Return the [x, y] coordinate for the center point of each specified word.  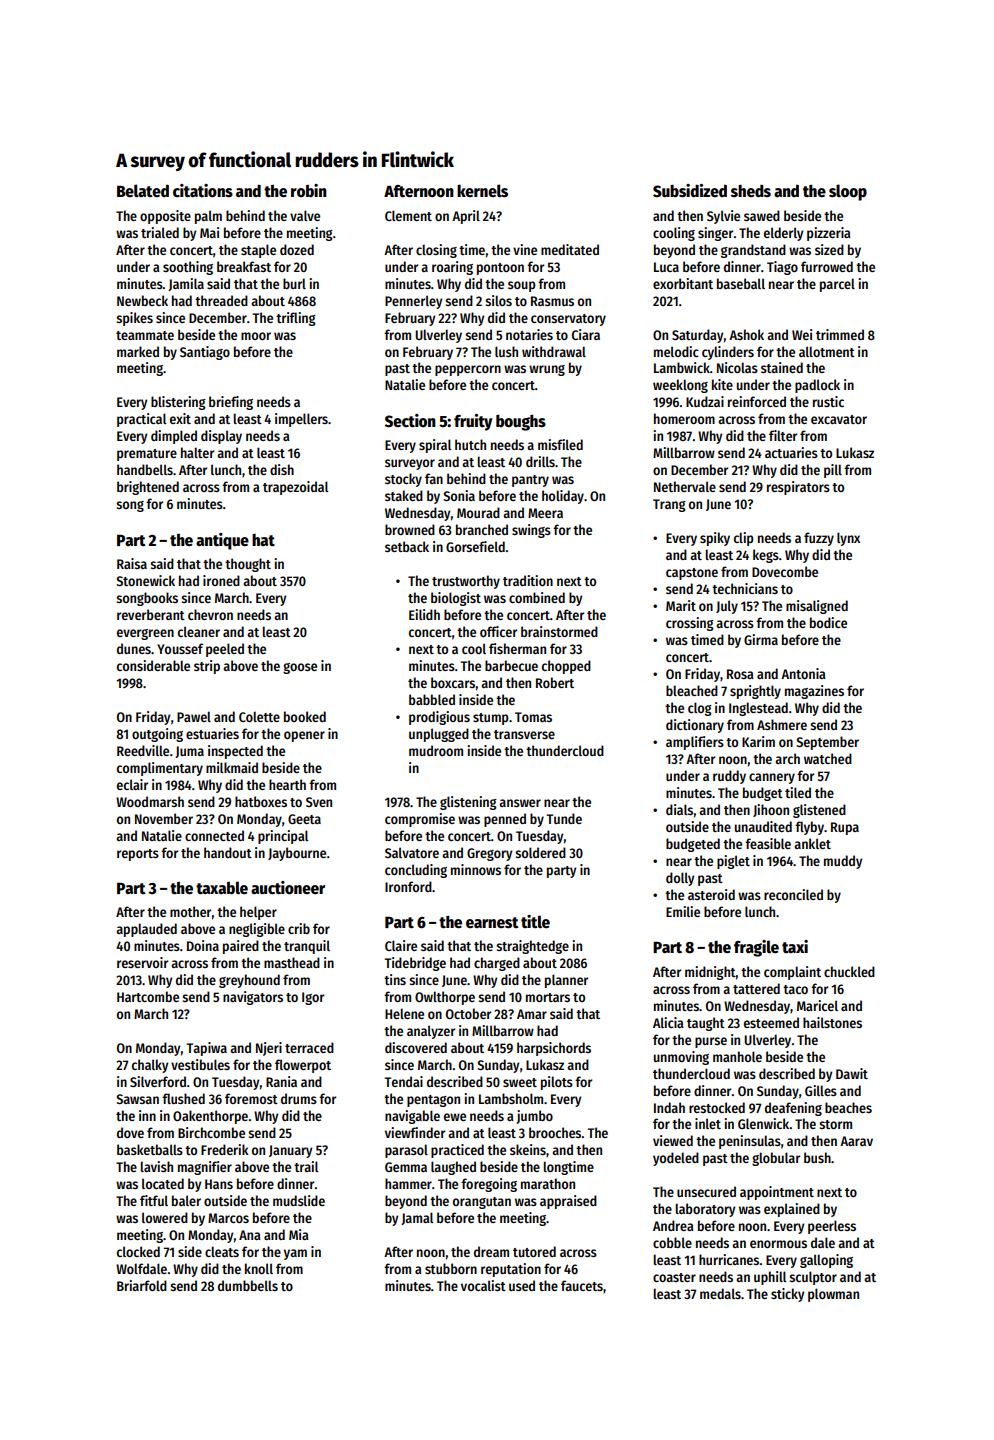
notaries [529, 334]
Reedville [143, 750]
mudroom [436, 750]
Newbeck [142, 300]
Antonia [803, 673]
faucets [582, 1285]
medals [720, 1293]
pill [833, 471]
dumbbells [248, 1285]
